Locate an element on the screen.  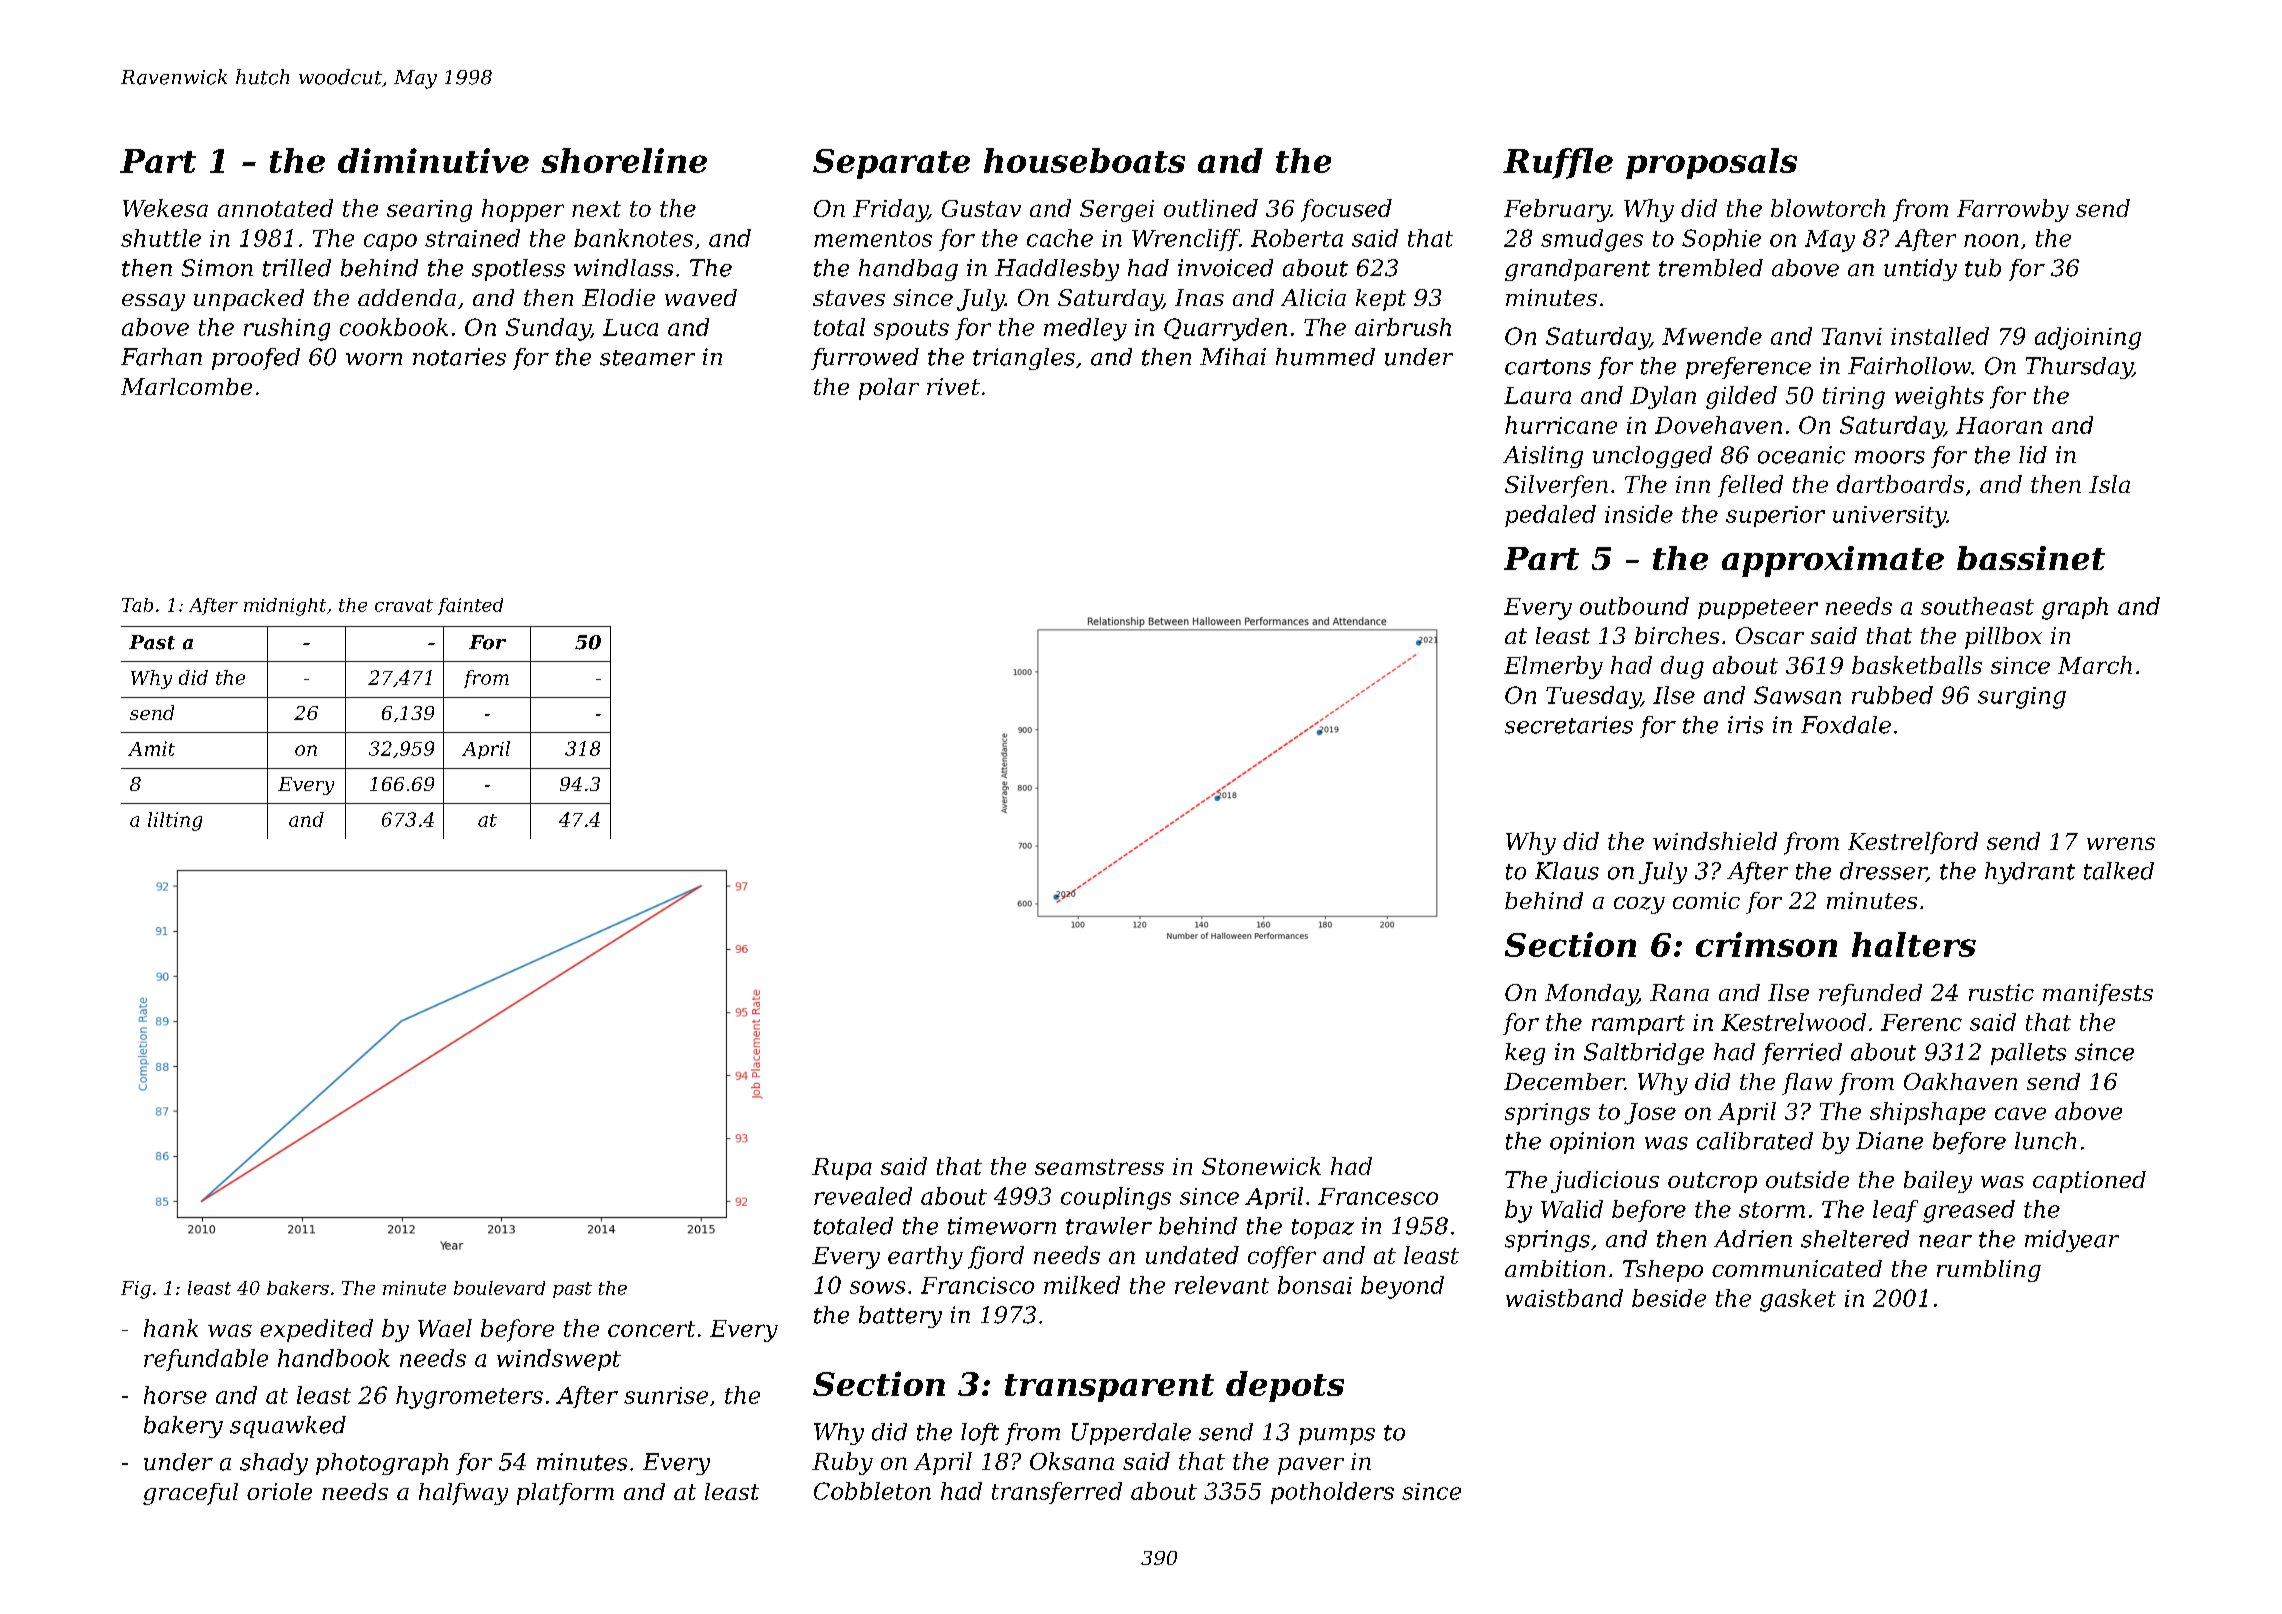
staves is located at coordinates (849, 298).
